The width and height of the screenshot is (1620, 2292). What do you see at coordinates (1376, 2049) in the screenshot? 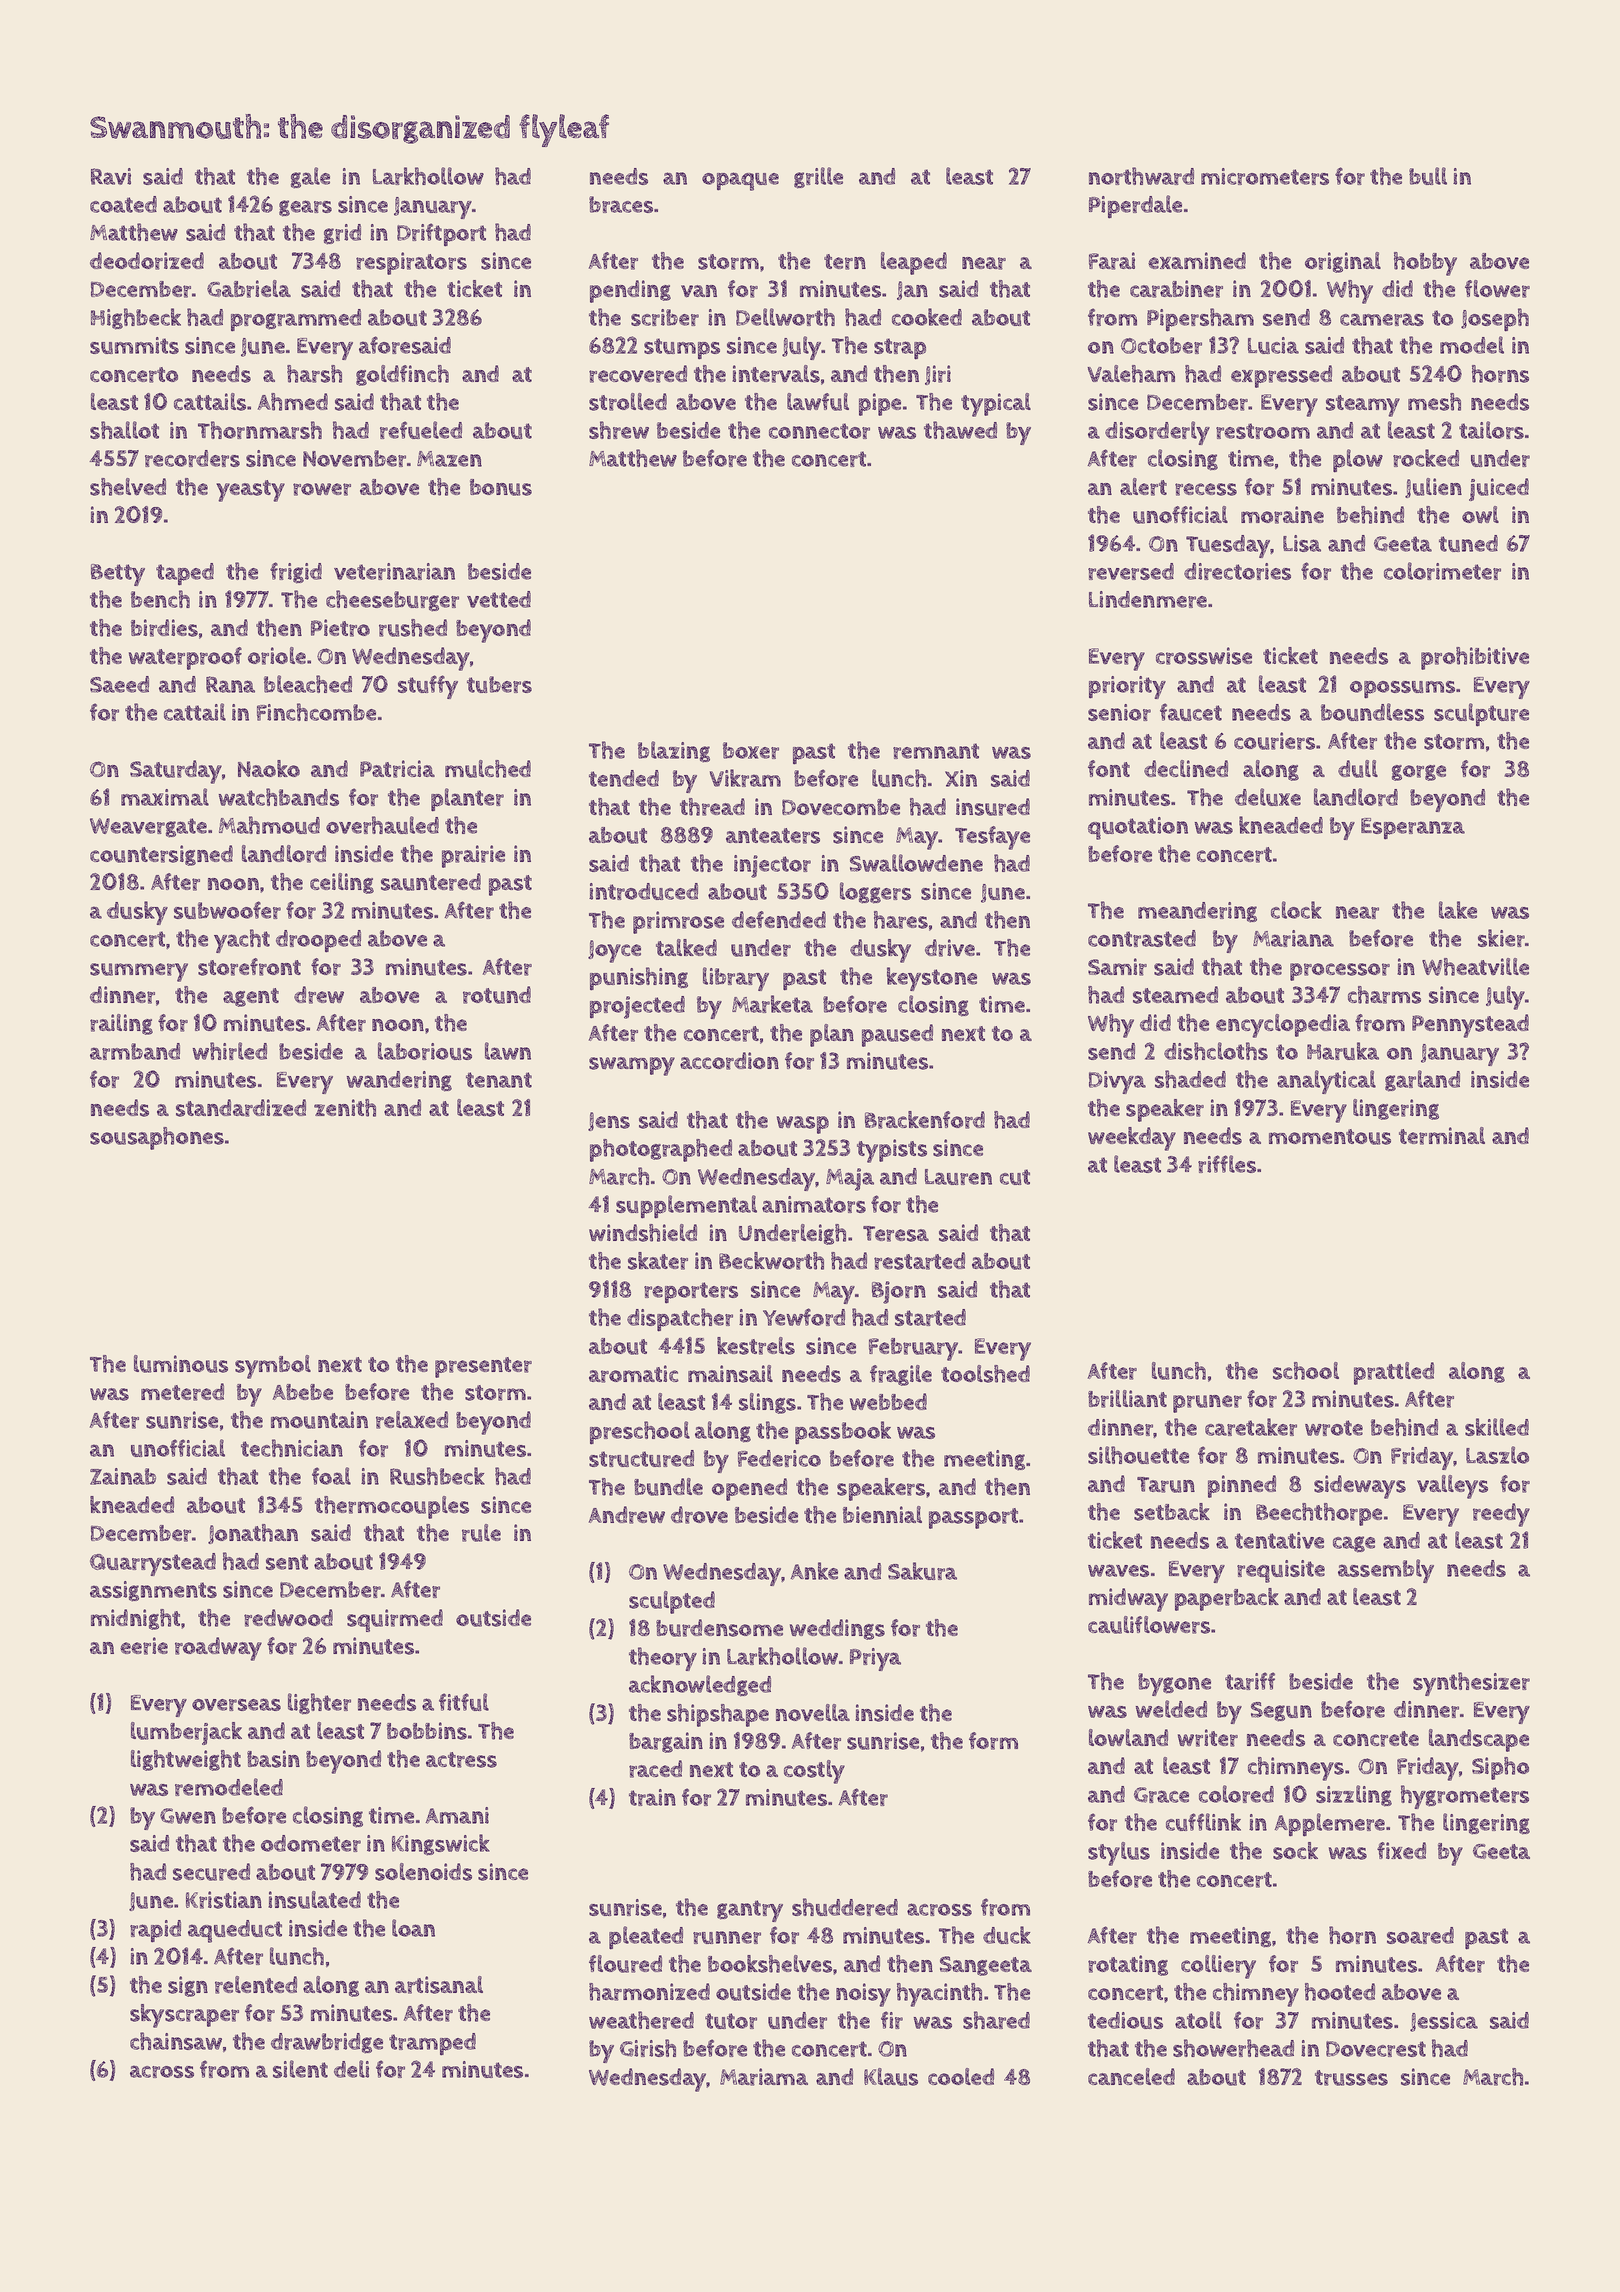
I see `Dovecrest` at bounding box center [1376, 2049].
